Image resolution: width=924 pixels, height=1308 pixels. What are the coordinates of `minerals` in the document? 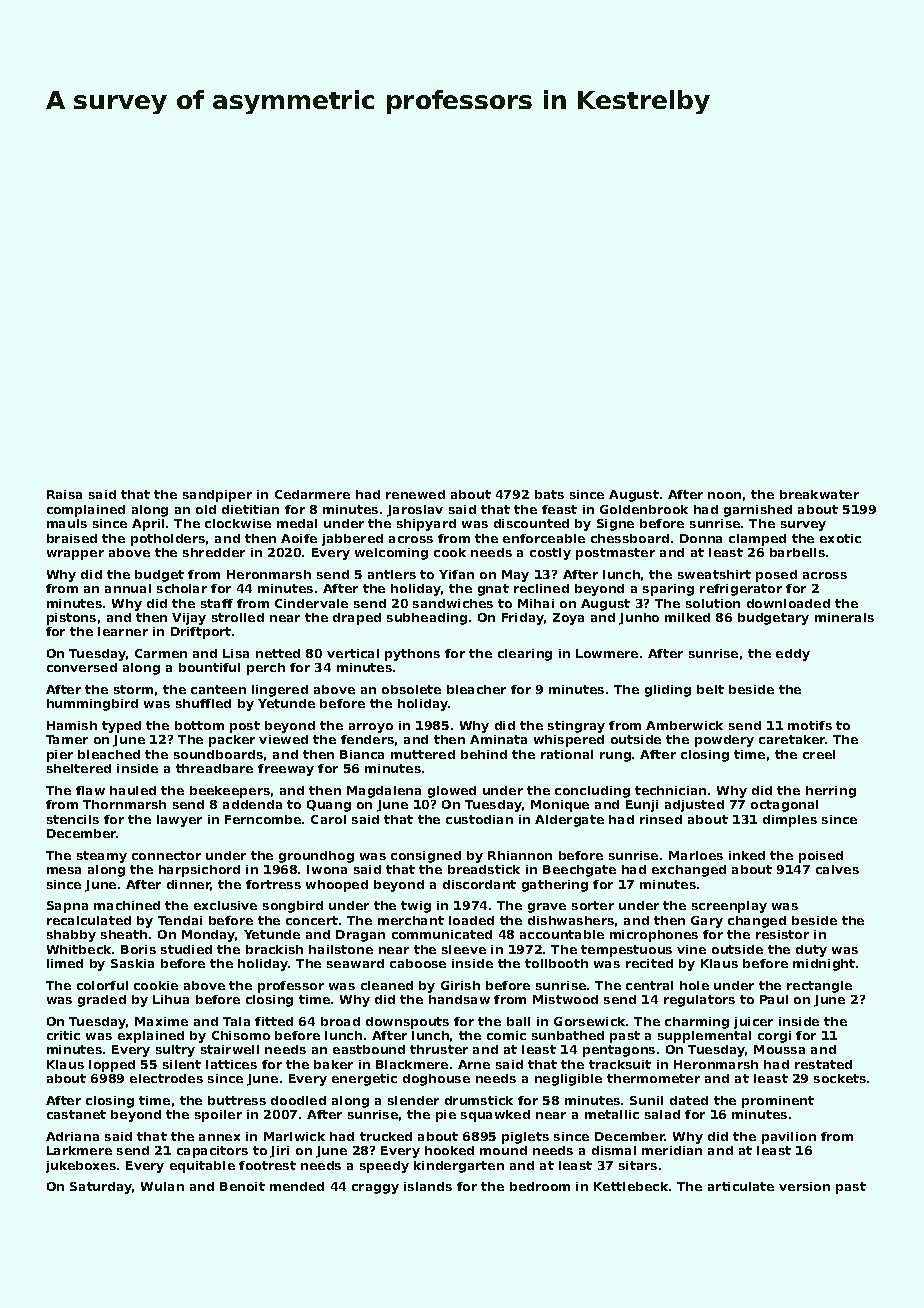 It's located at (844, 617).
